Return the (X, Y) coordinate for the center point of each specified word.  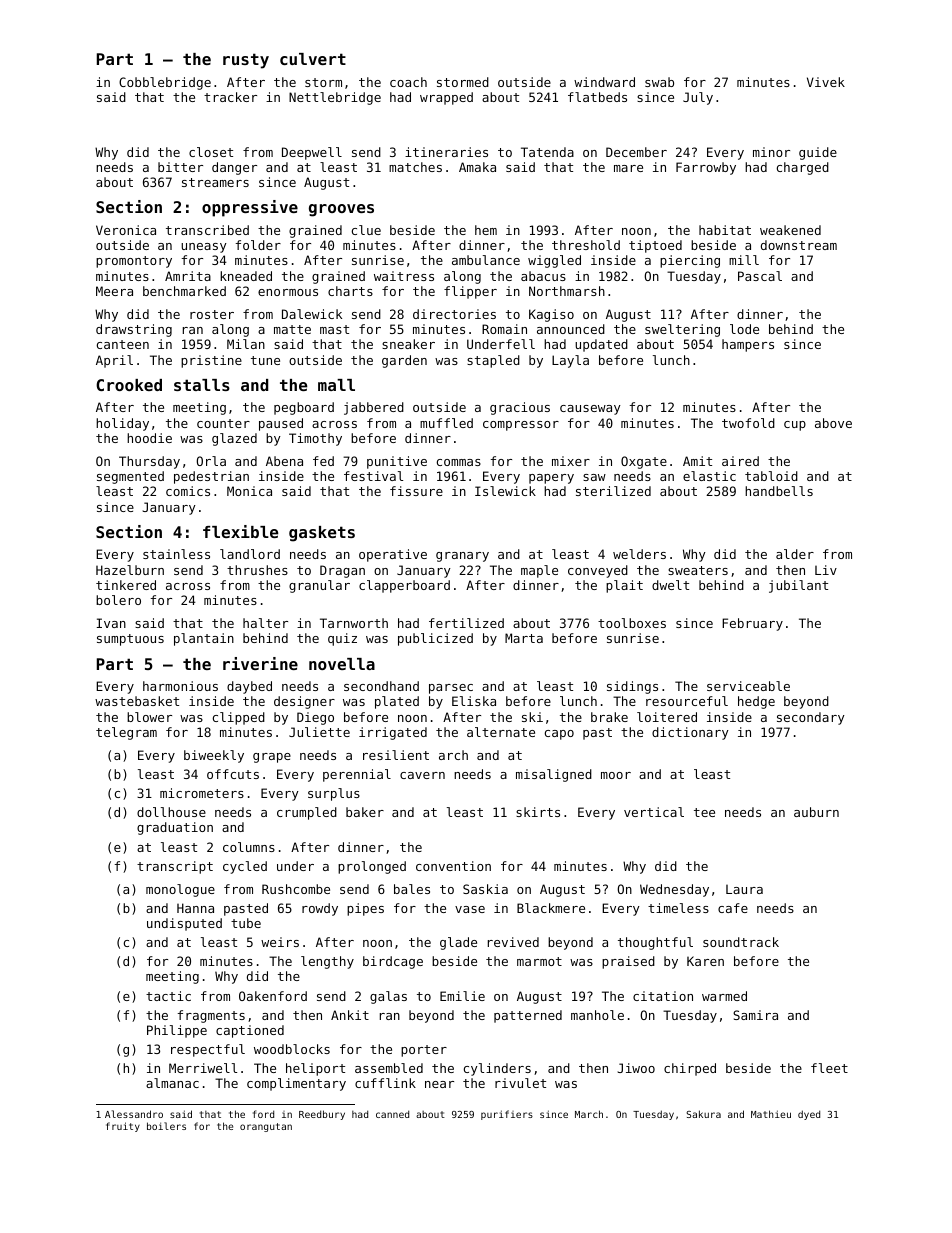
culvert (313, 59)
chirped (690, 1069)
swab (659, 82)
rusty (246, 61)
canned (392, 1114)
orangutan (266, 1127)
